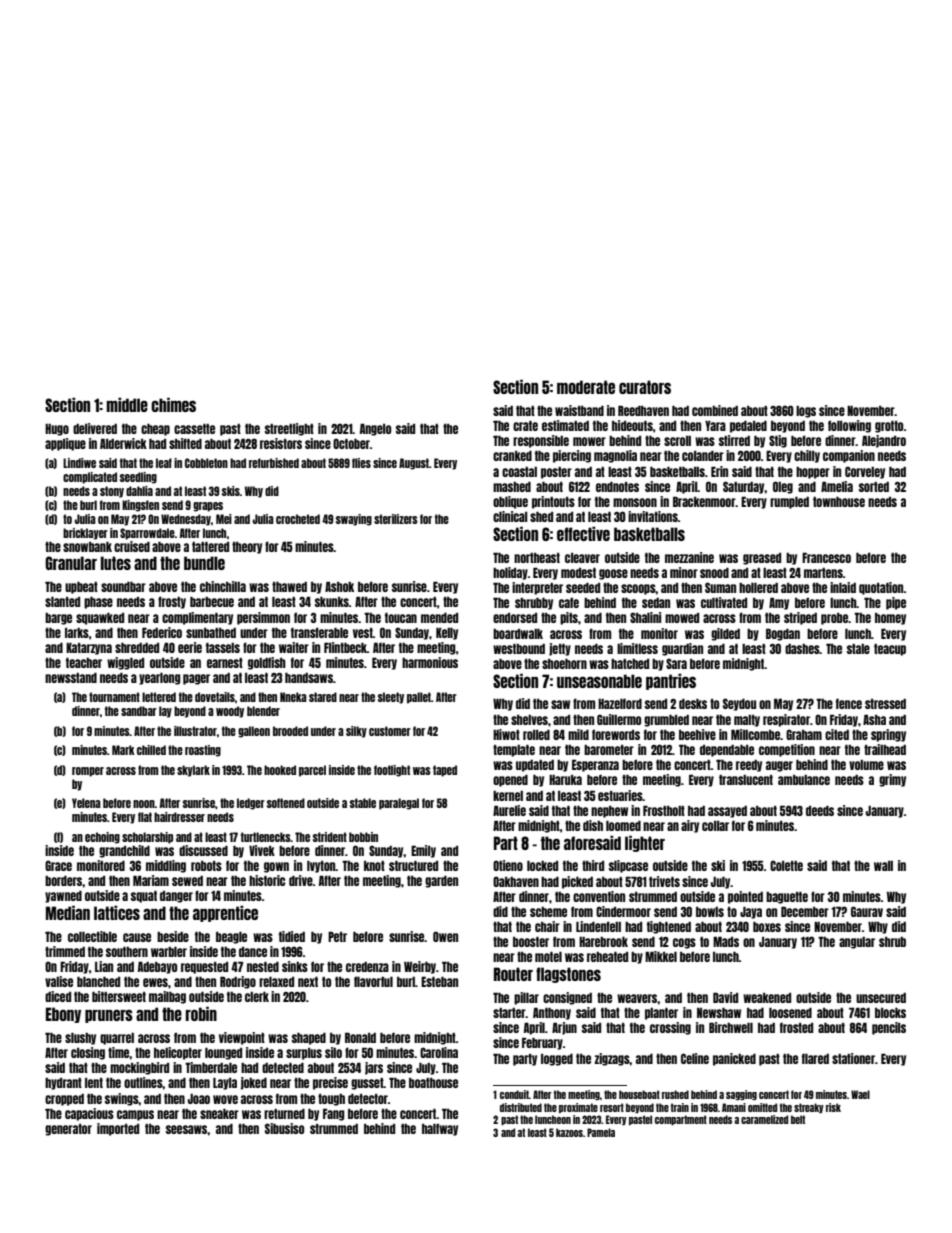 This image has height=1233, width=952. Describe the element at coordinates (892, 780) in the image. I see `grimy` at that location.
